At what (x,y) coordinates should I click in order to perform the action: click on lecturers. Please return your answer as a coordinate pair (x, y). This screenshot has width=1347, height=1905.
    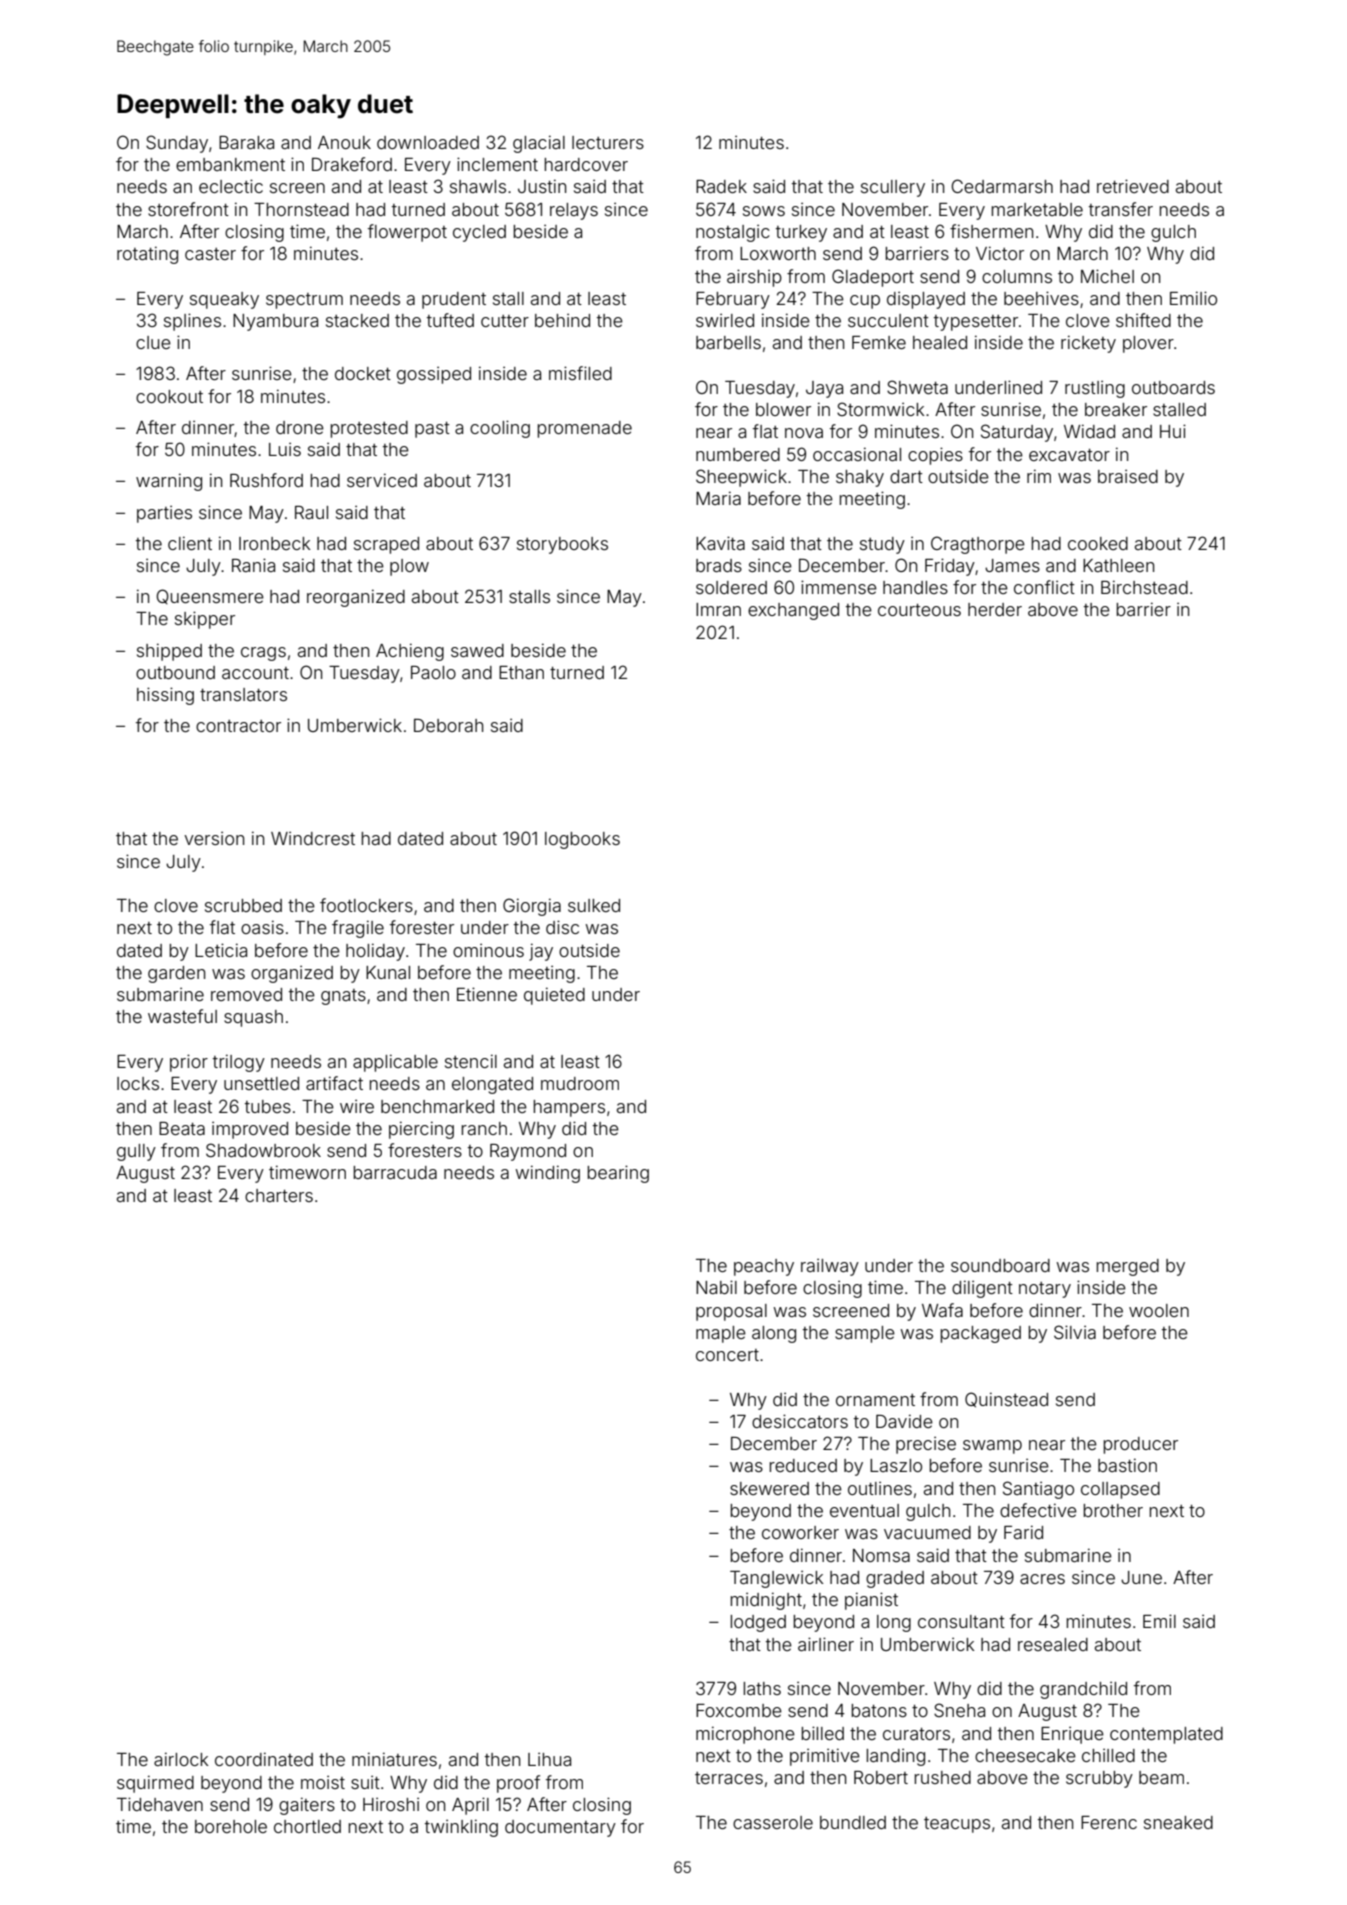
    Looking at the image, I should click on (608, 142).
